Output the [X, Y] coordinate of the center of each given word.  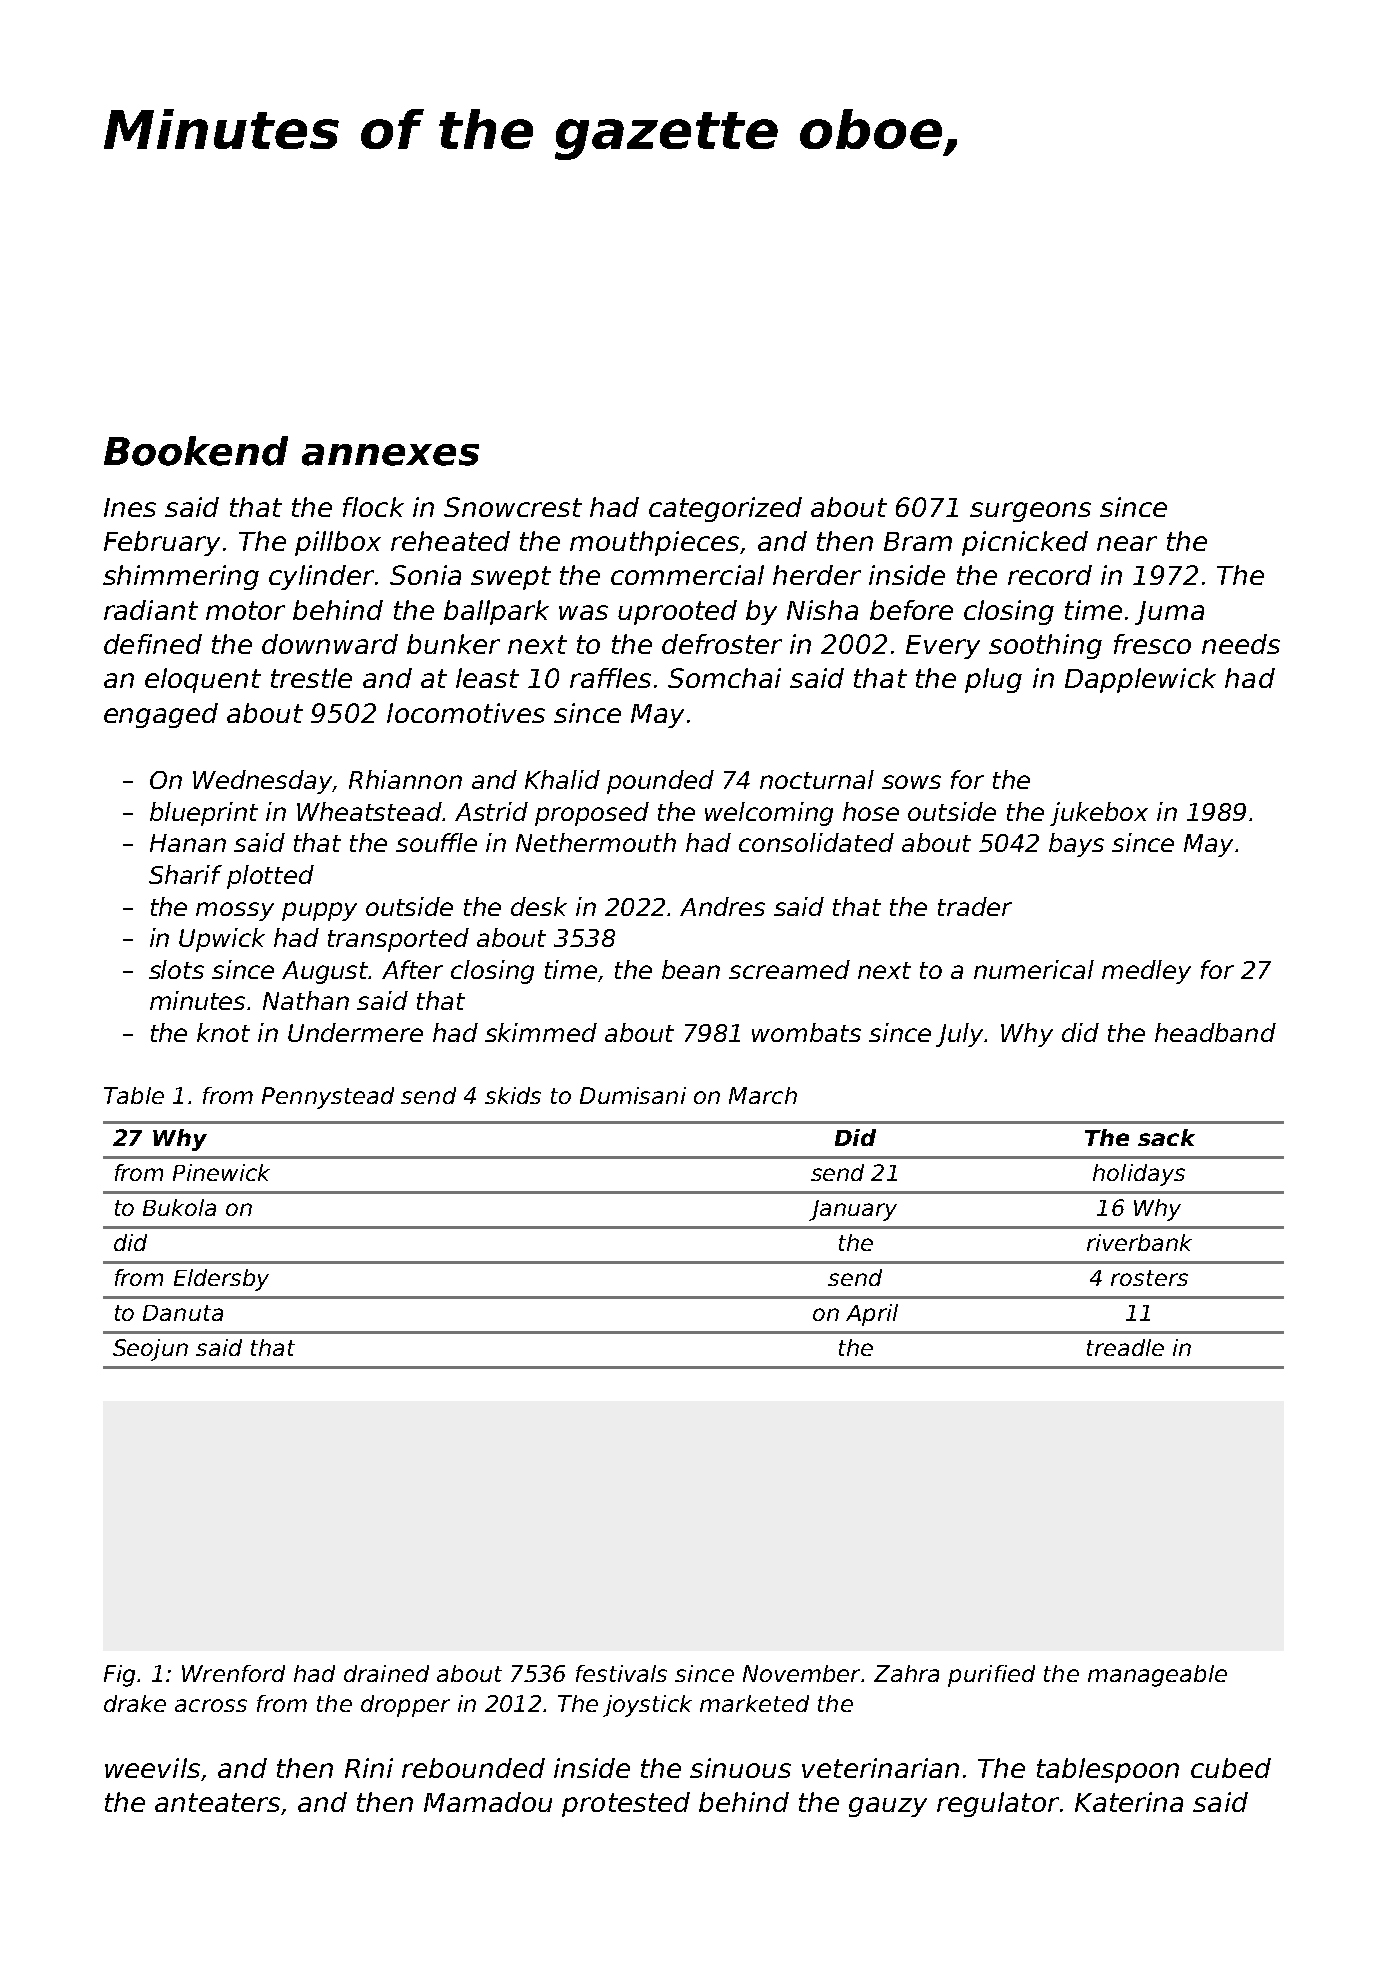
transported [398, 940]
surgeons [1030, 512]
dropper [405, 1706]
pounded [660, 782]
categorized [725, 509]
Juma [1169, 613]
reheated [450, 541]
